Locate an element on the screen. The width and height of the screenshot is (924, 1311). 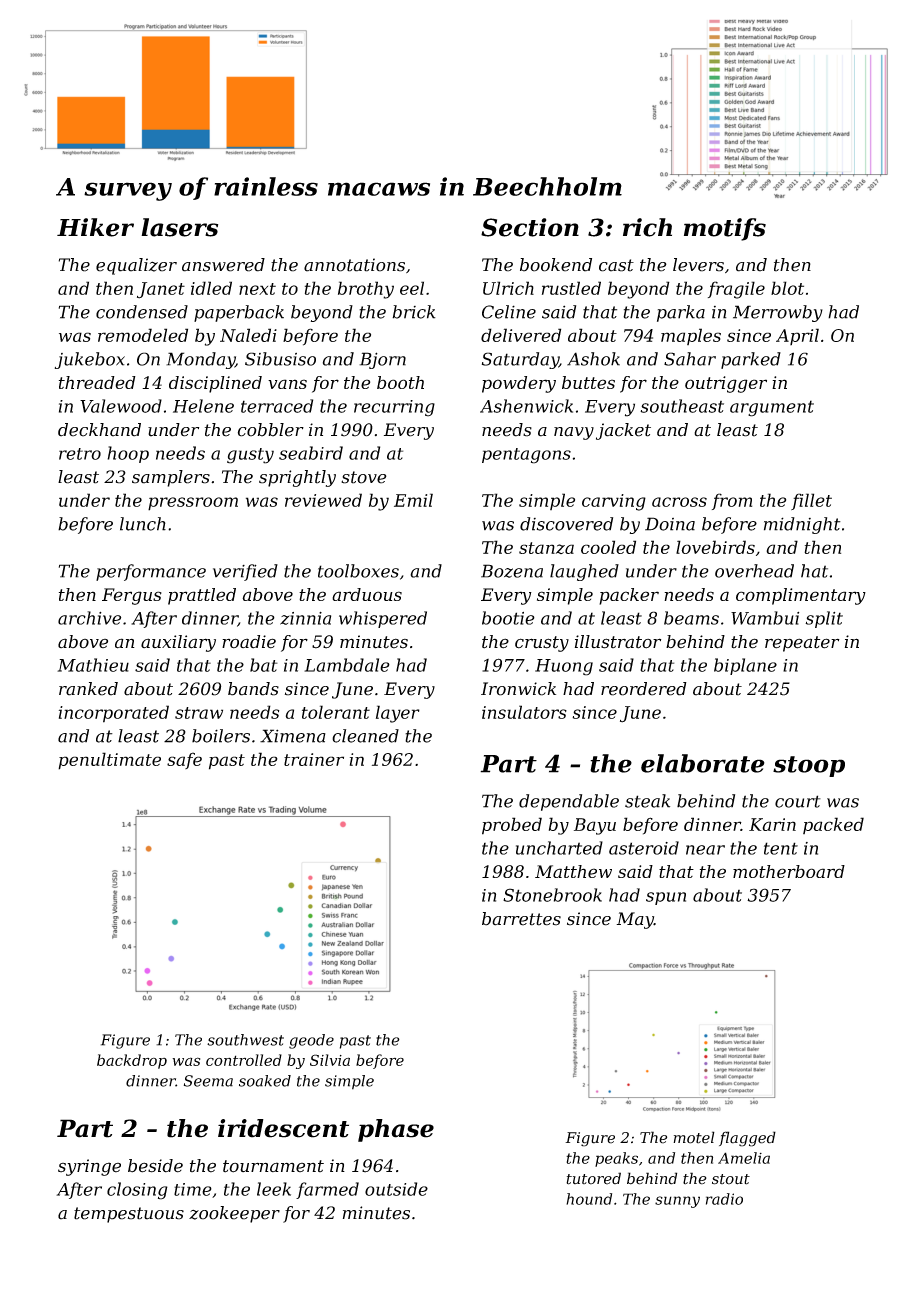
performance is located at coordinates (151, 572).
